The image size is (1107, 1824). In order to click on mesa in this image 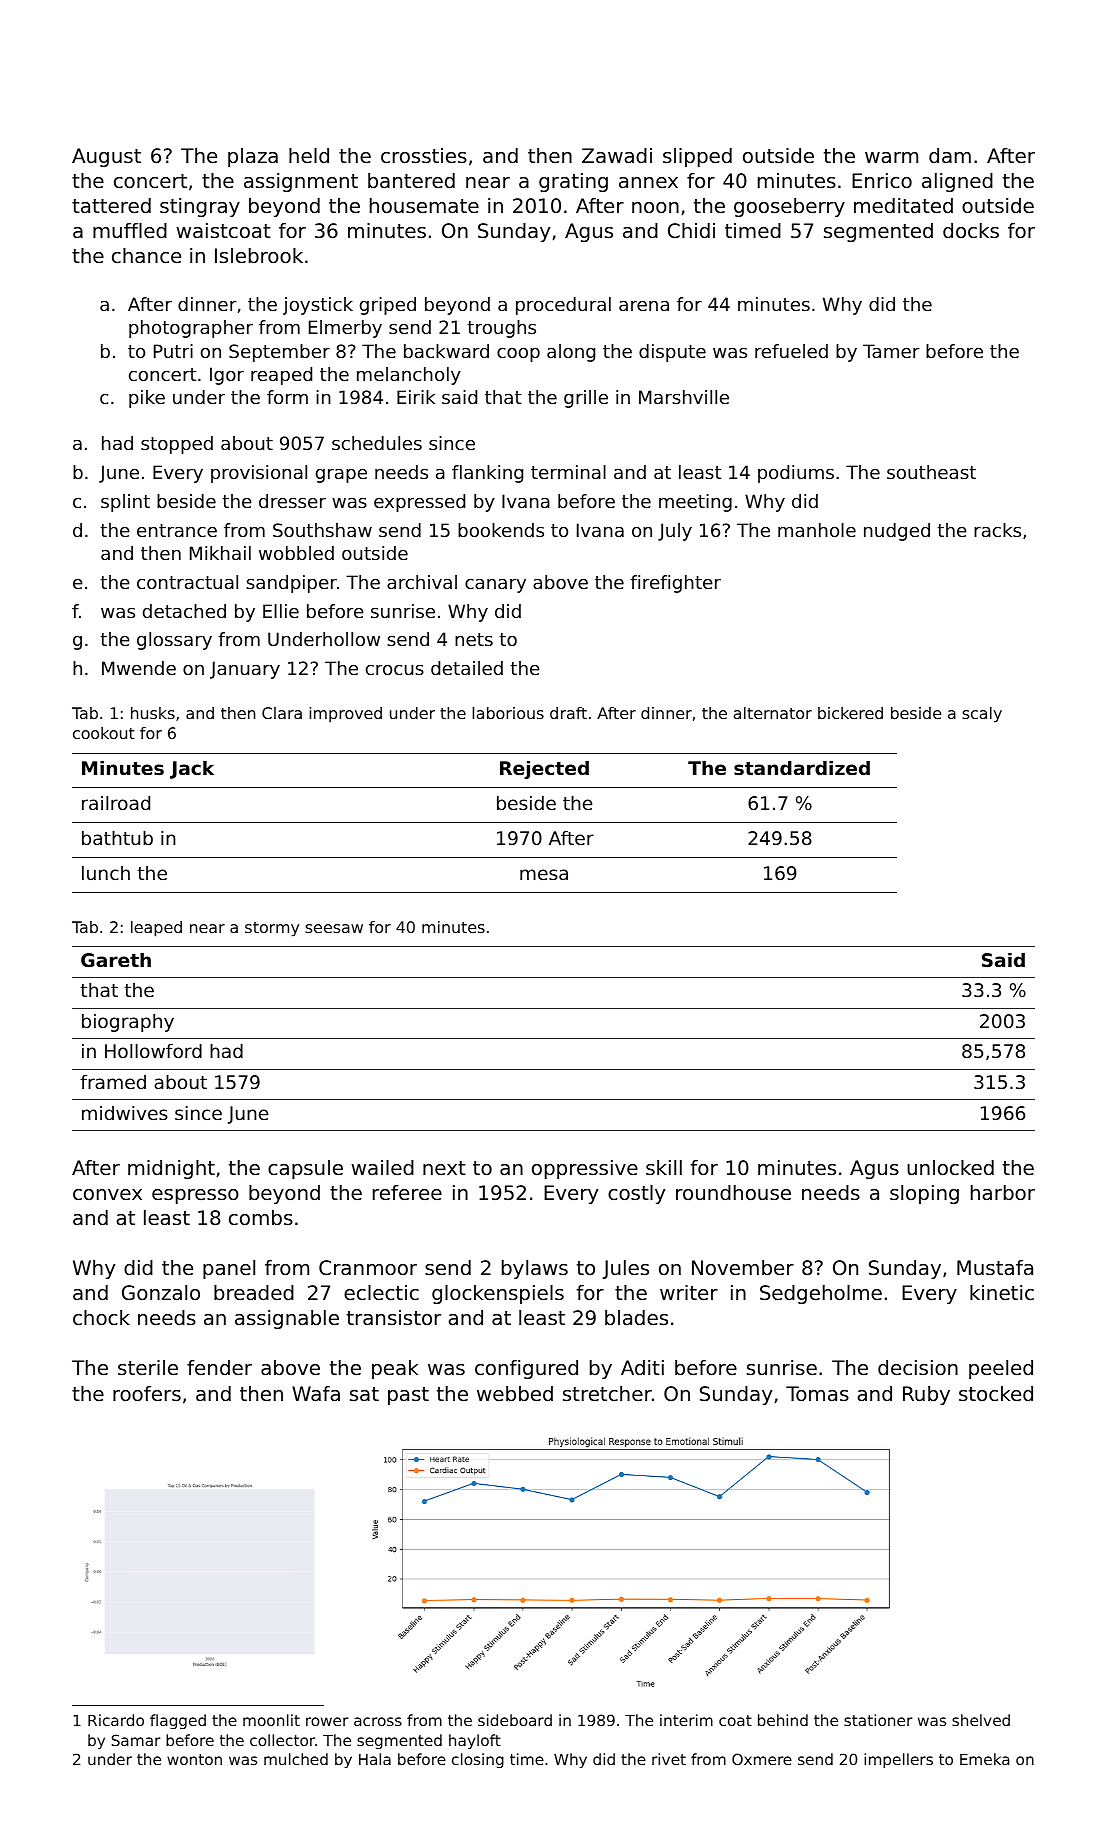, I will do `click(544, 874)`.
